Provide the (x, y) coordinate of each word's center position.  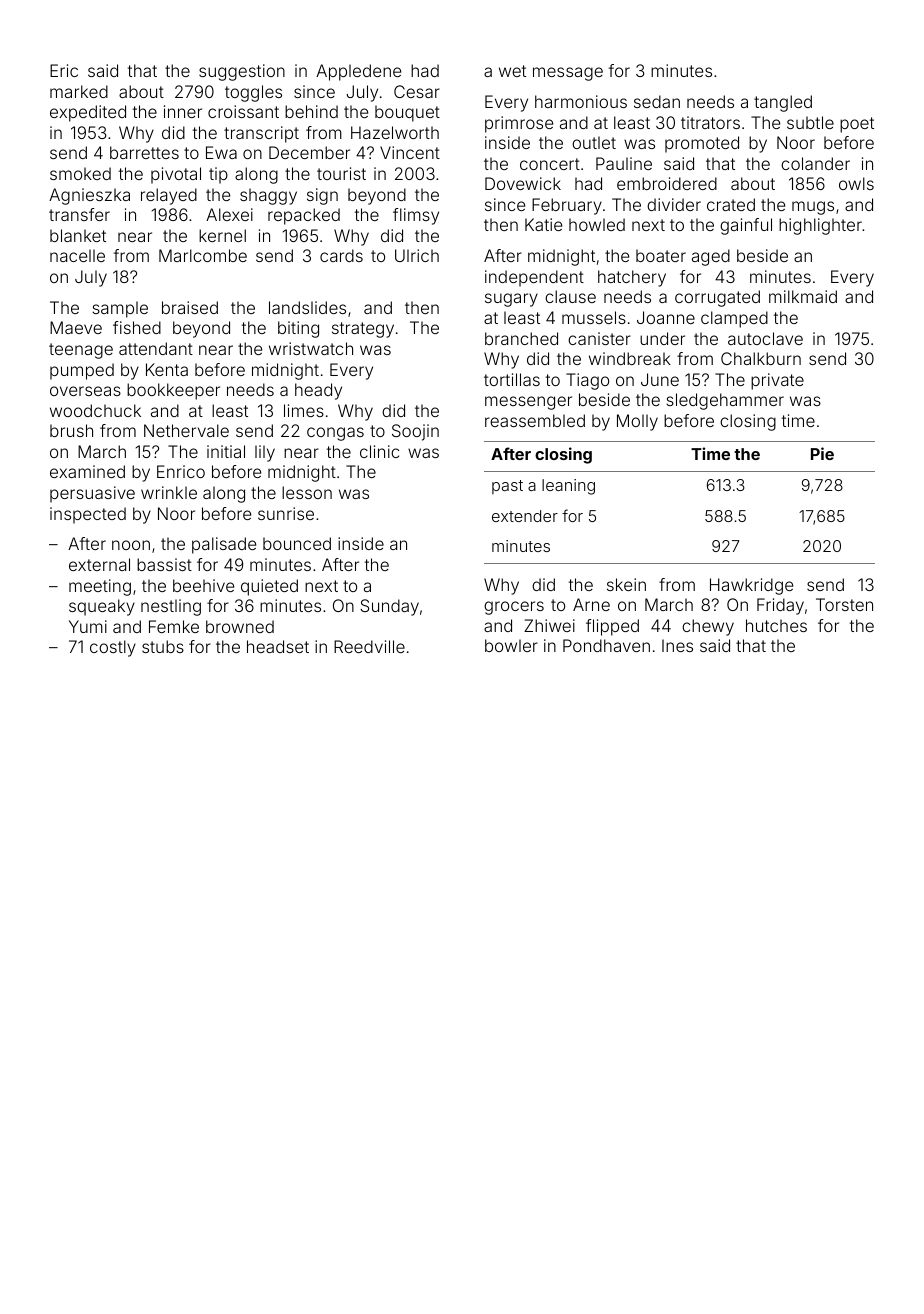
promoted (702, 144)
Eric (64, 70)
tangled (783, 103)
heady (318, 391)
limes (304, 410)
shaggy (268, 196)
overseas (85, 391)
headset (278, 646)
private (777, 381)
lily (265, 453)
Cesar (417, 91)
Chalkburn (761, 358)
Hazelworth (395, 132)
